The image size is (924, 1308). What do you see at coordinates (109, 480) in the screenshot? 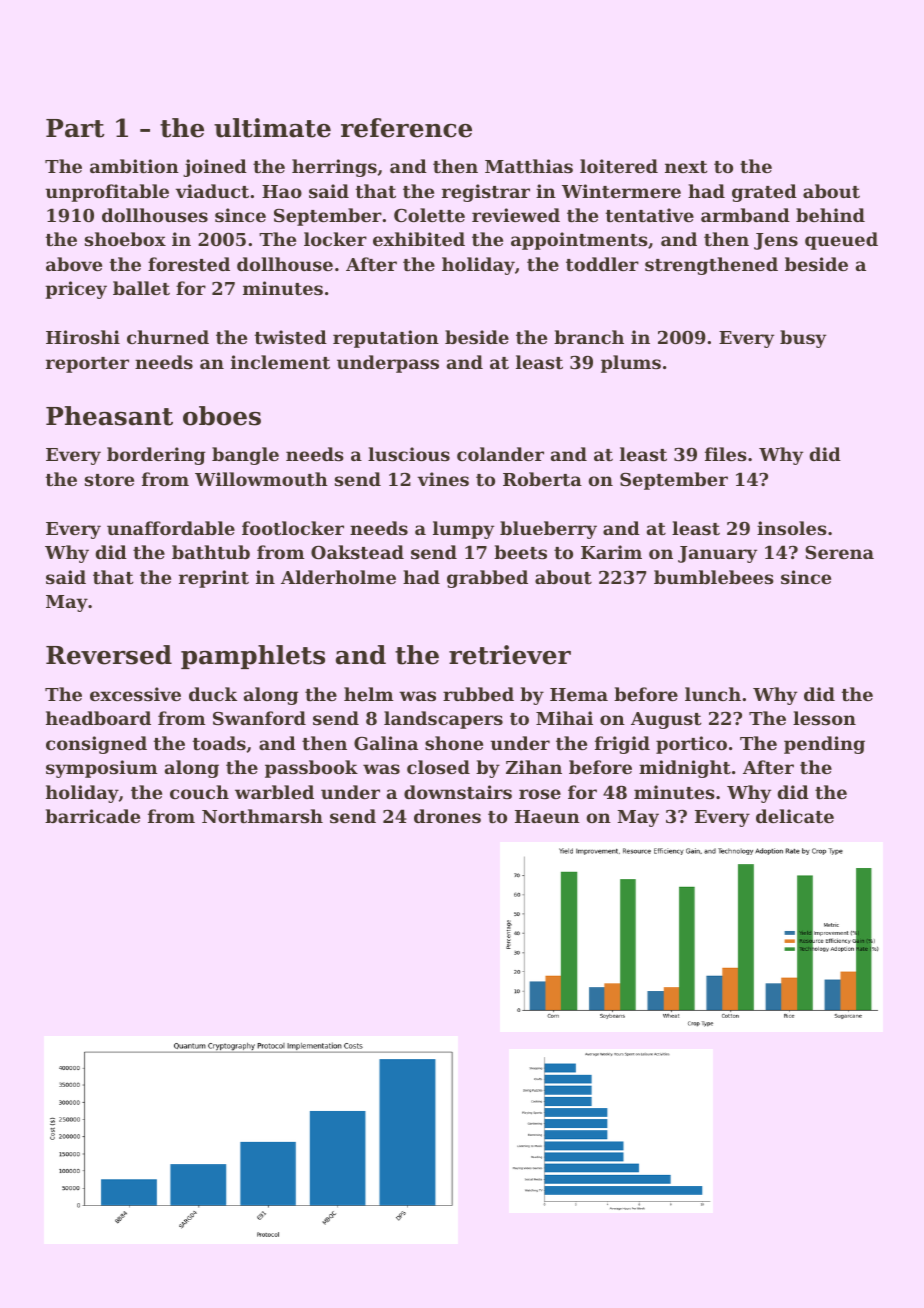
I see `store` at bounding box center [109, 480].
